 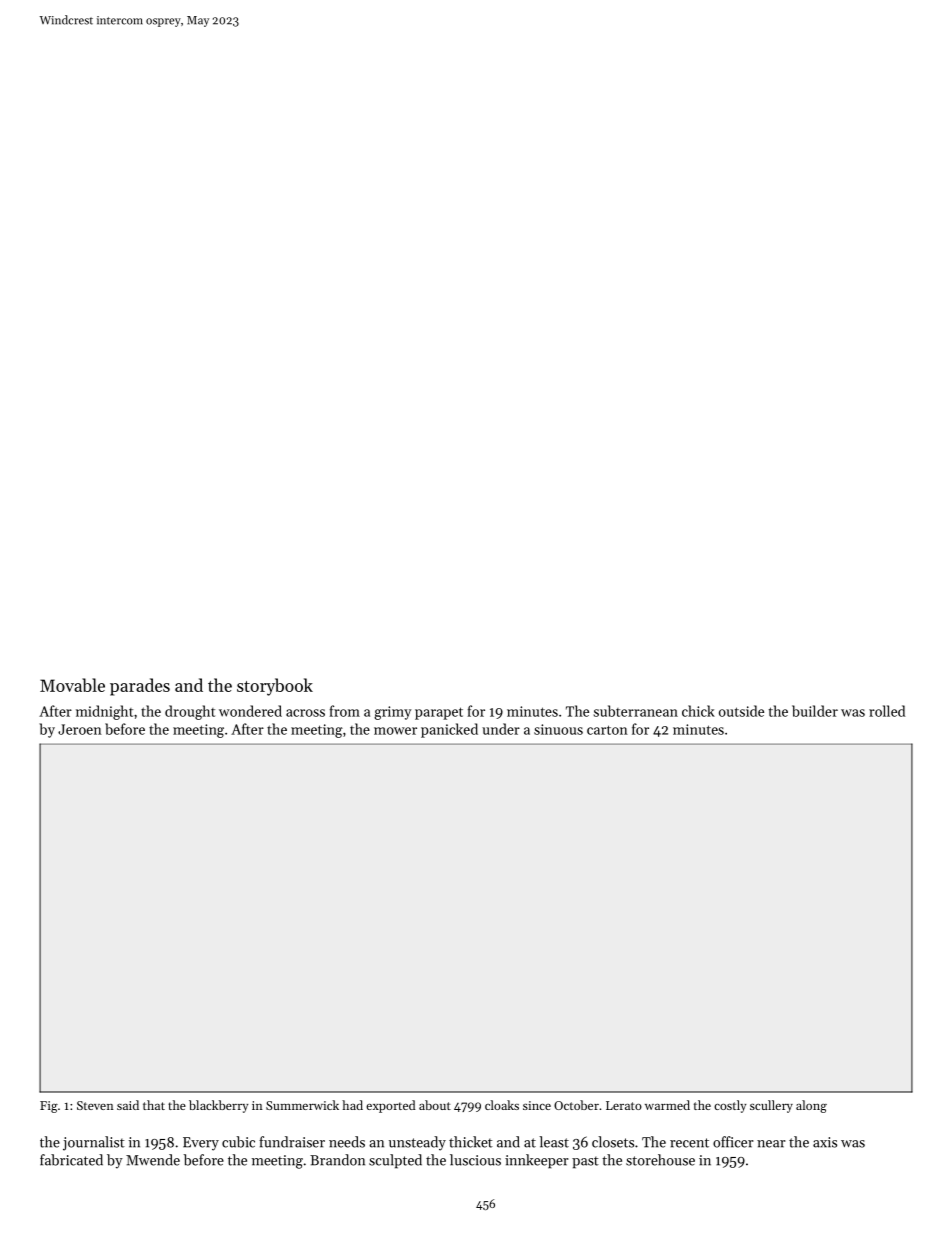 What do you see at coordinates (435, 1105) in the screenshot?
I see `about` at bounding box center [435, 1105].
